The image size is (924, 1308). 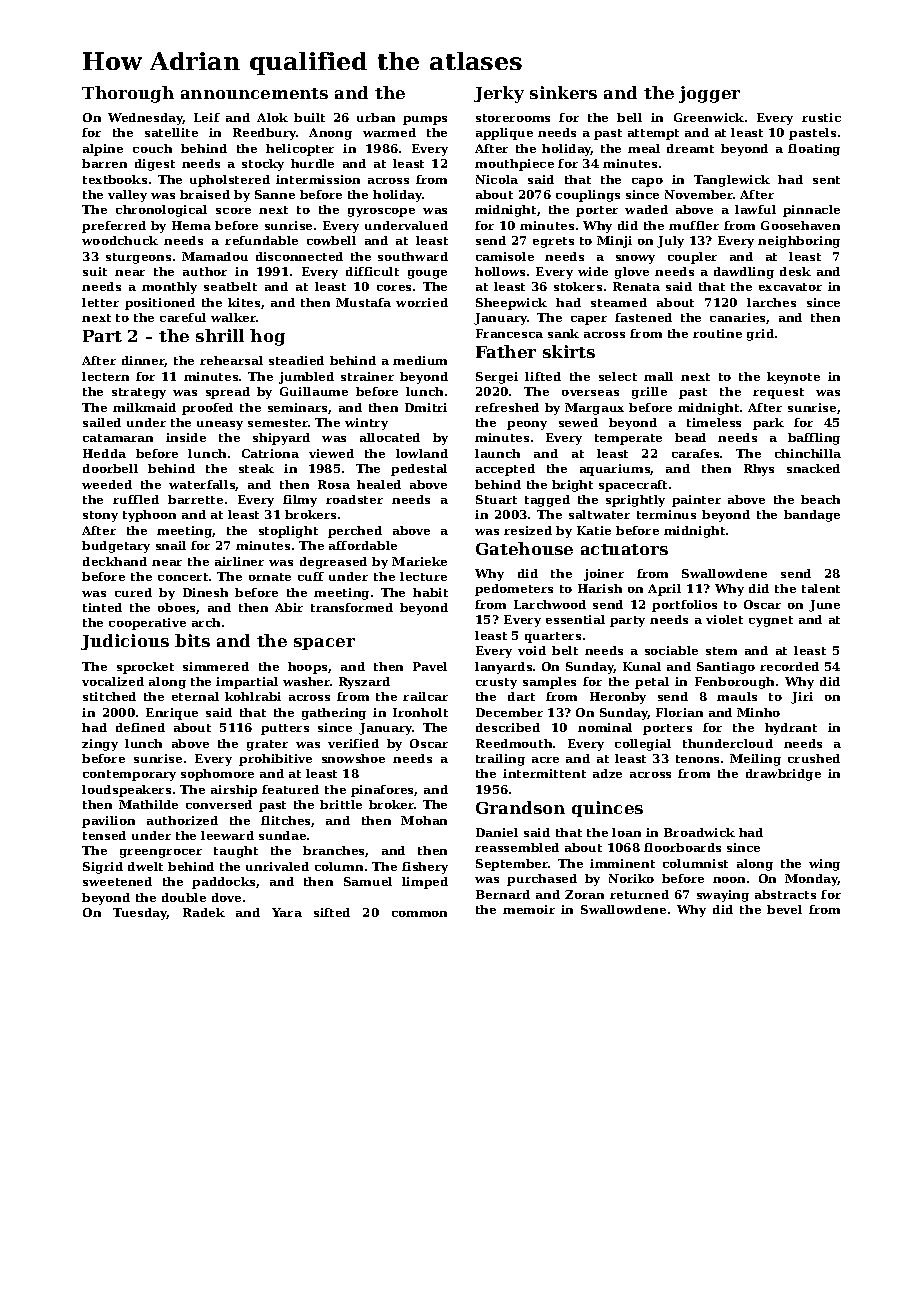 What do you see at coordinates (236, 852) in the screenshot?
I see `taught` at bounding box center [236, 852].
